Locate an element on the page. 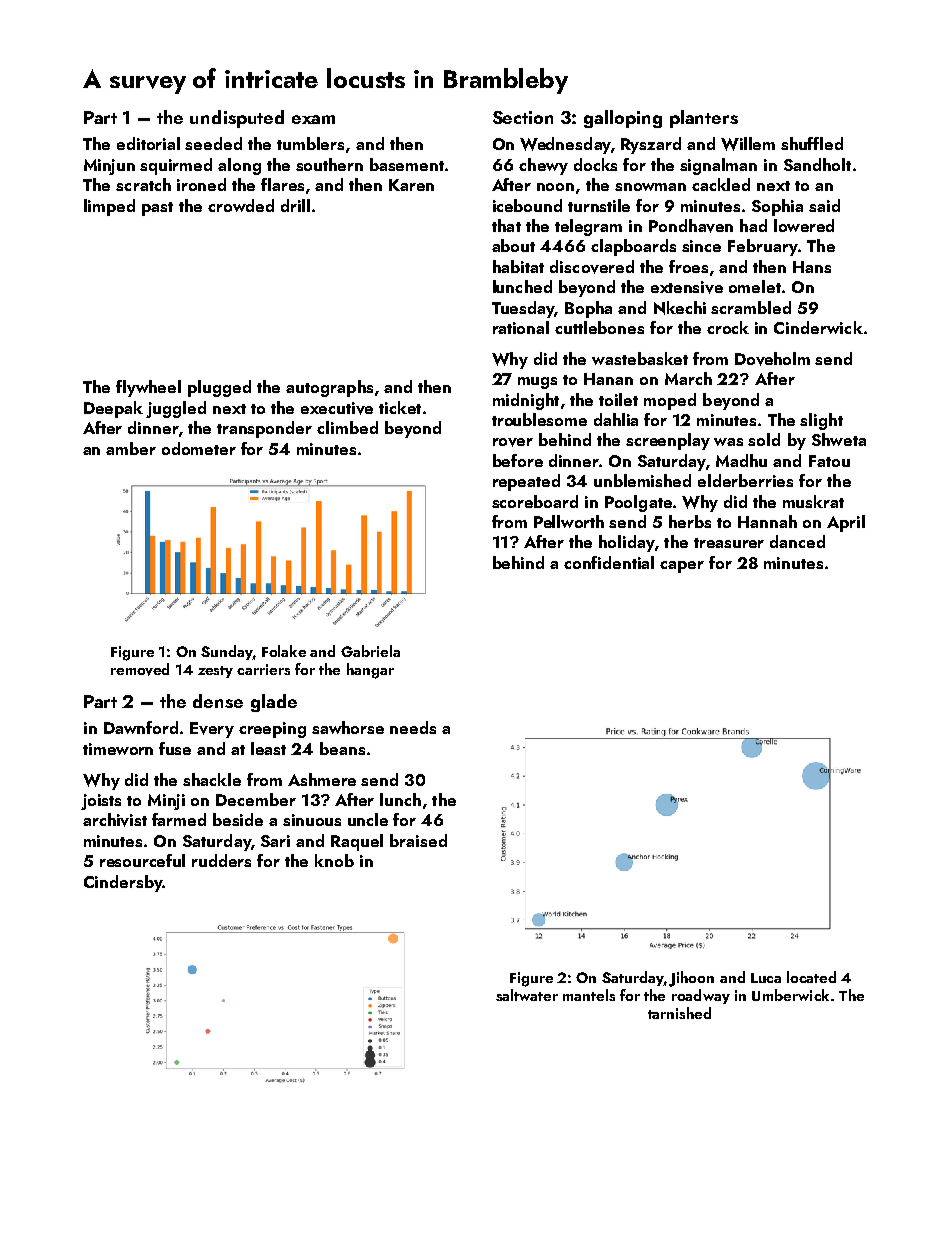 This page has width=952, height=1233. timeworn is located at coordinates (118, 749).
